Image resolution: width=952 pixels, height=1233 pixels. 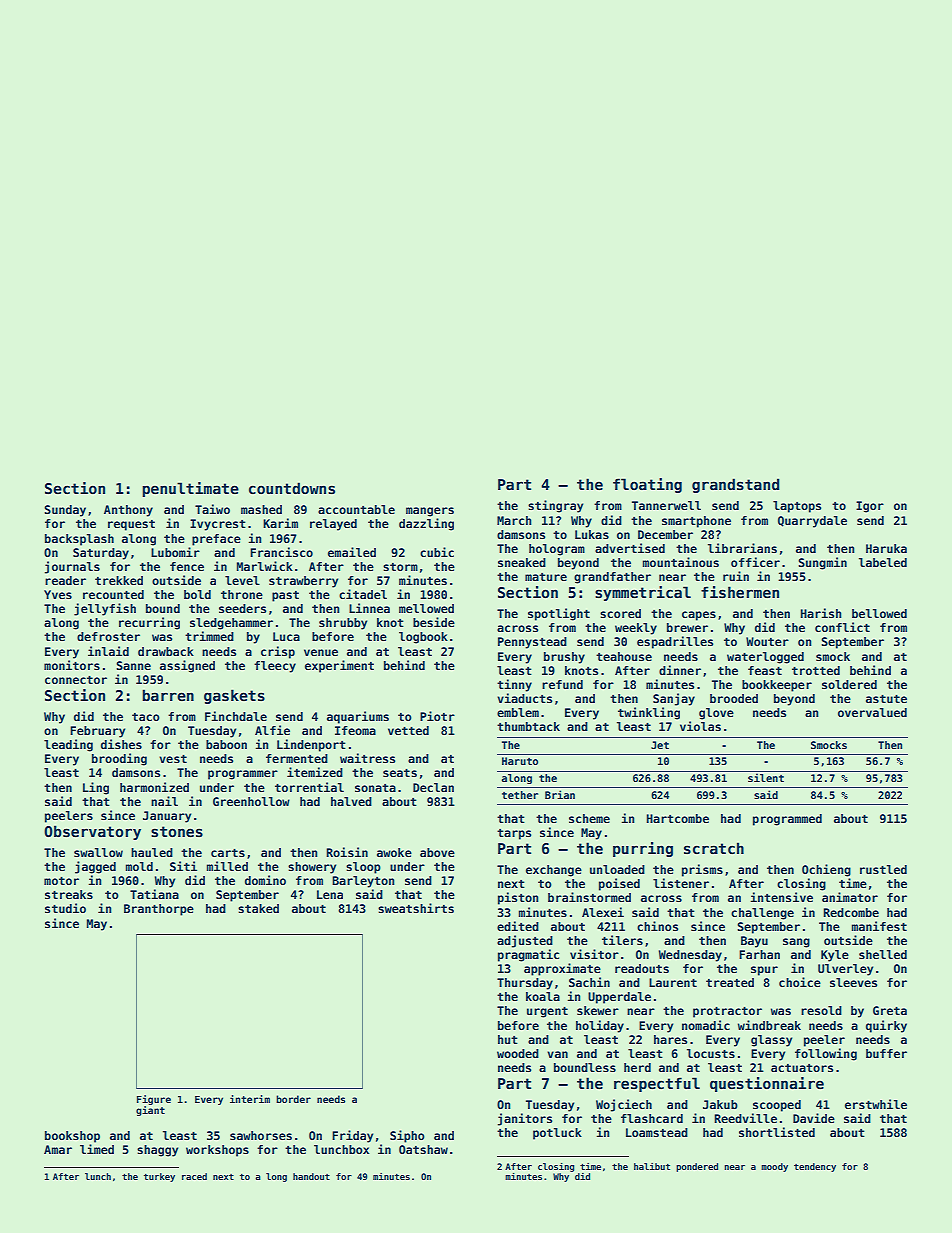 What do you see at coordinates (890, 1010) in the screenshot?
I see `Greta` at bounding box center [890, 1010].
